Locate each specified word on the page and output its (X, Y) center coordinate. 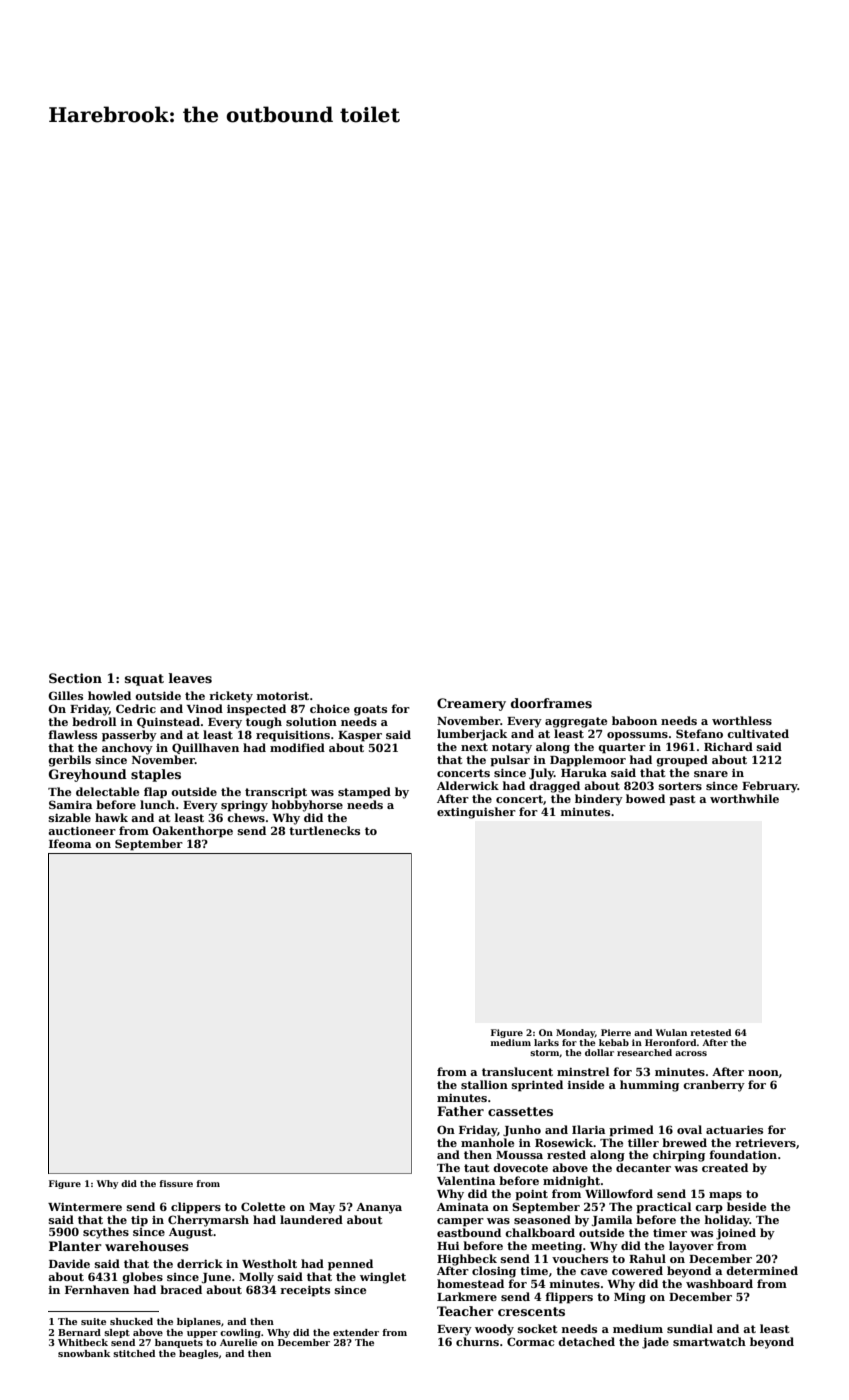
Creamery (471, 704)
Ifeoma (70, 843)
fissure (176, 1183)
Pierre (616, 1032)
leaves (190, 678)
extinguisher (476, 813)
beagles (199, 1354)
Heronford (671, 1042)
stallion (484, 1084)
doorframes (551, 703)
